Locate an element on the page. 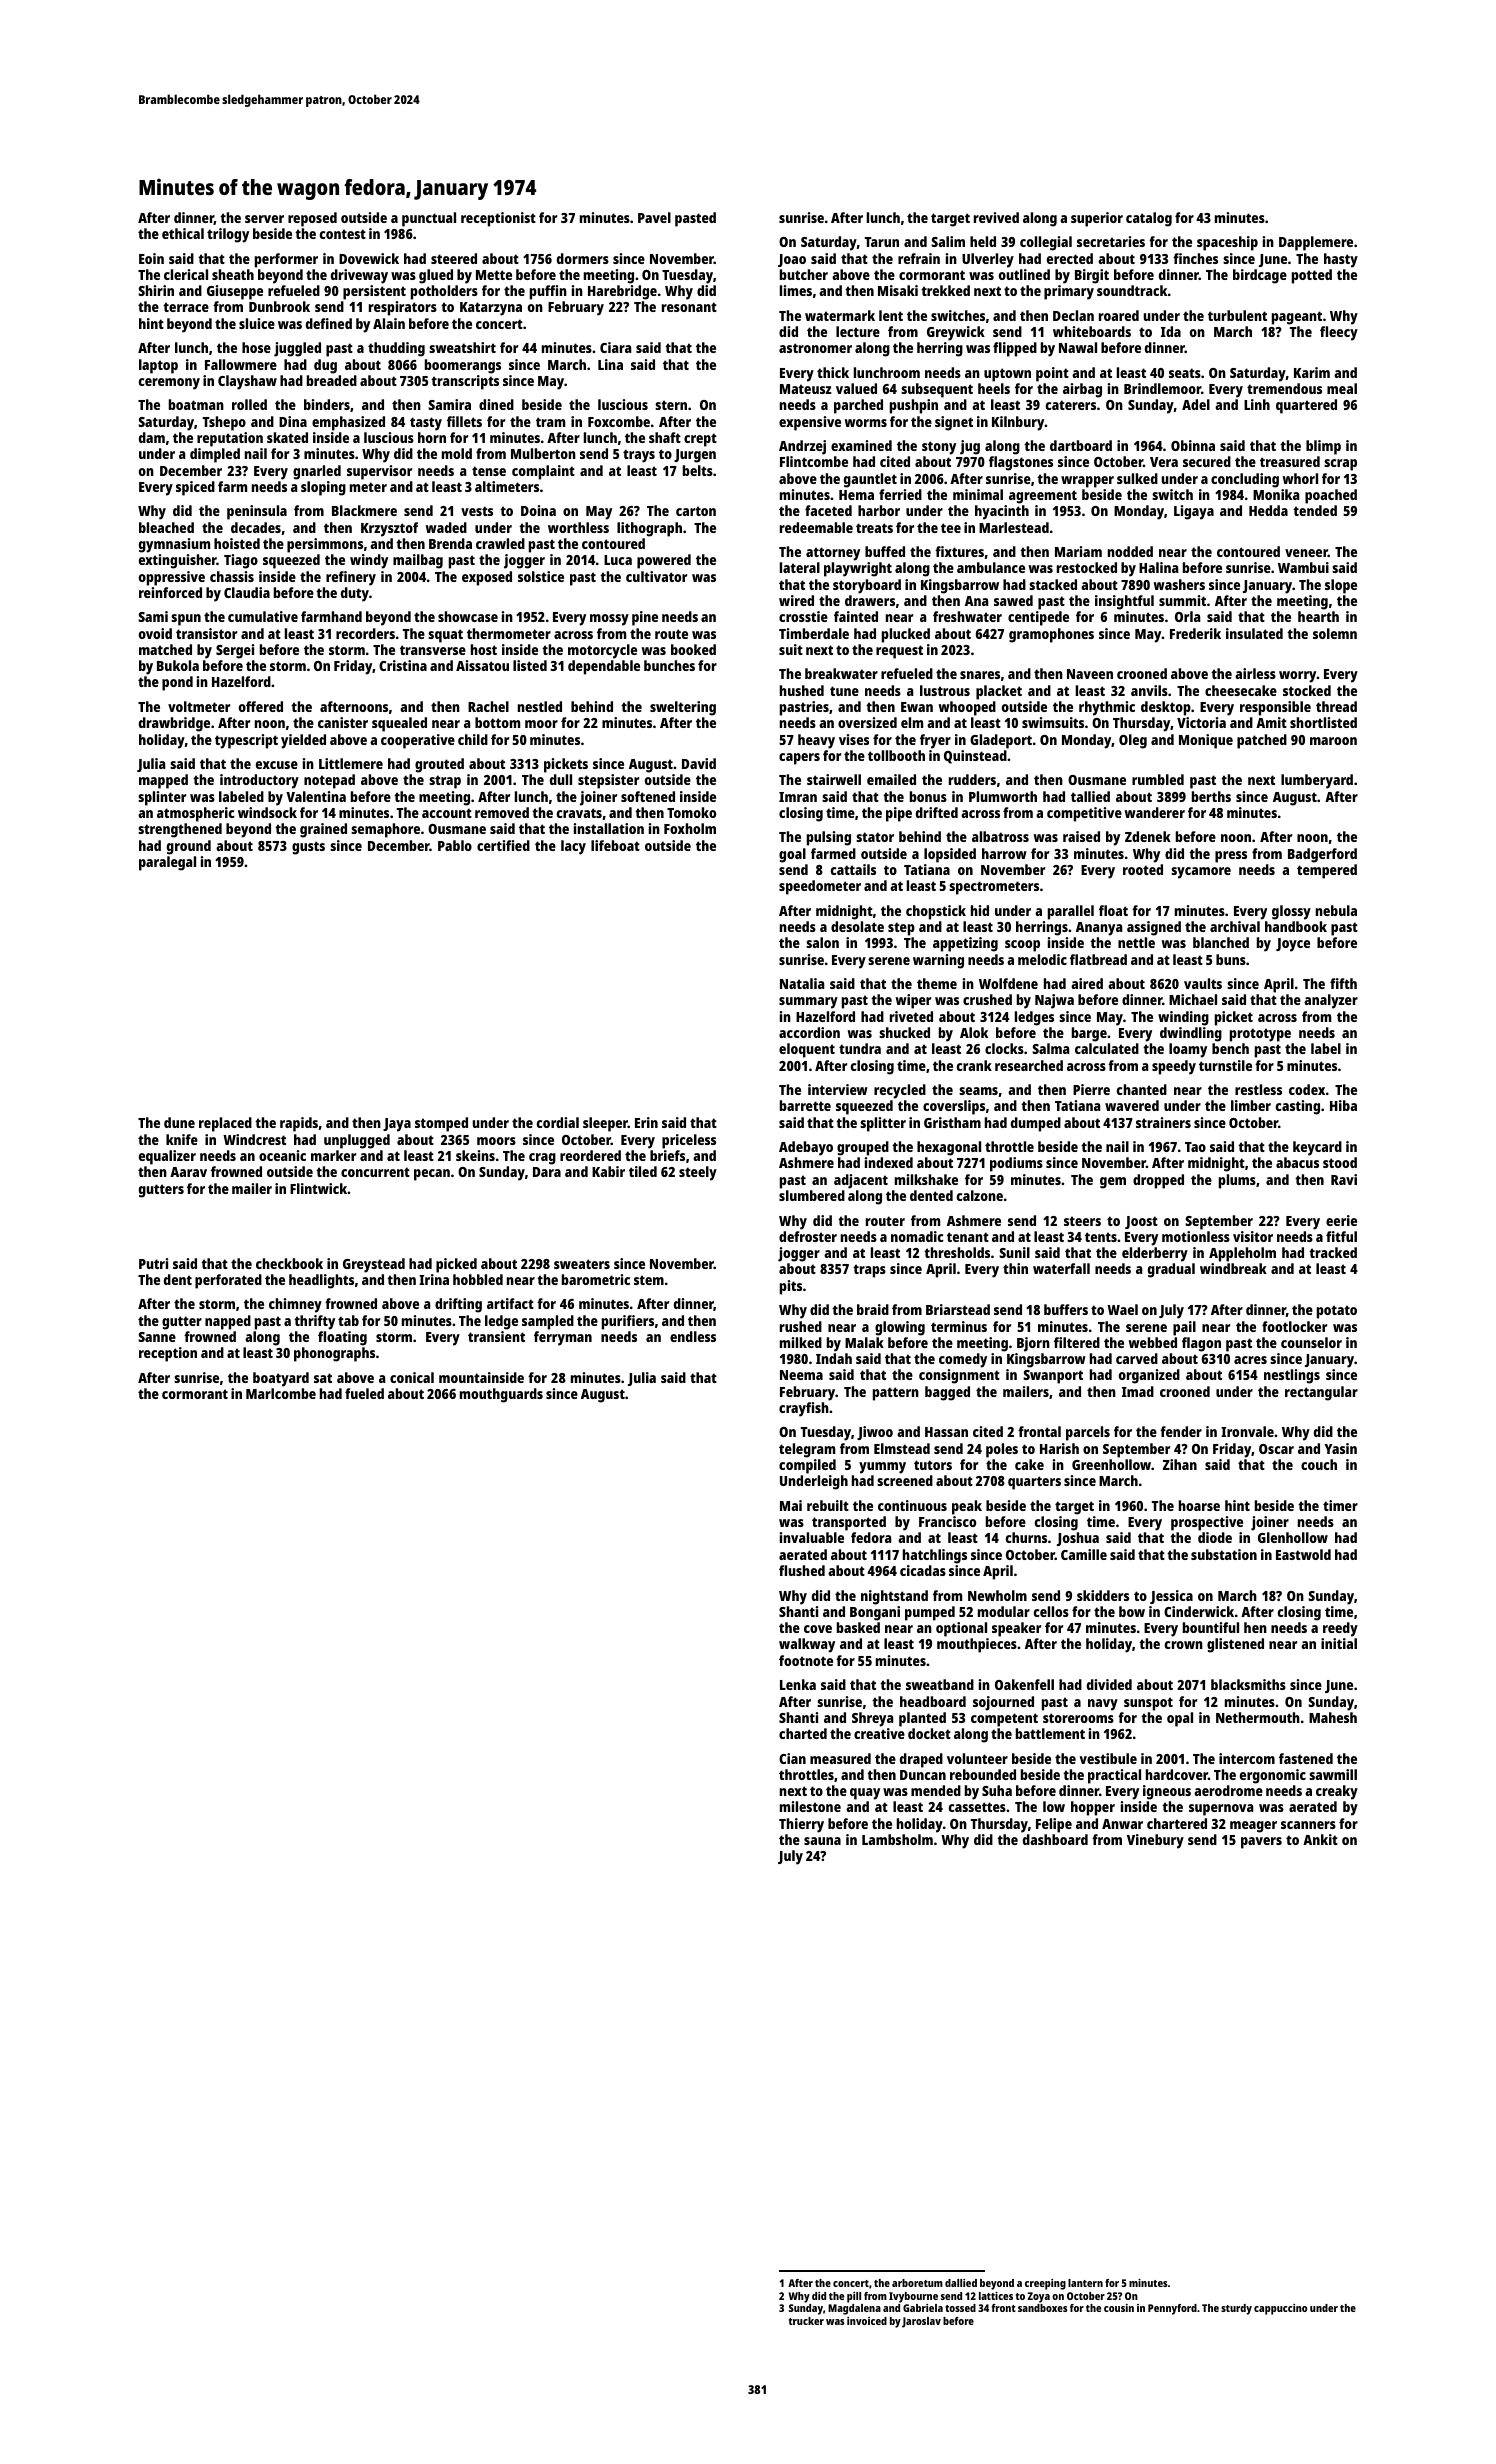  carton is located at coordinates (696, 511).
